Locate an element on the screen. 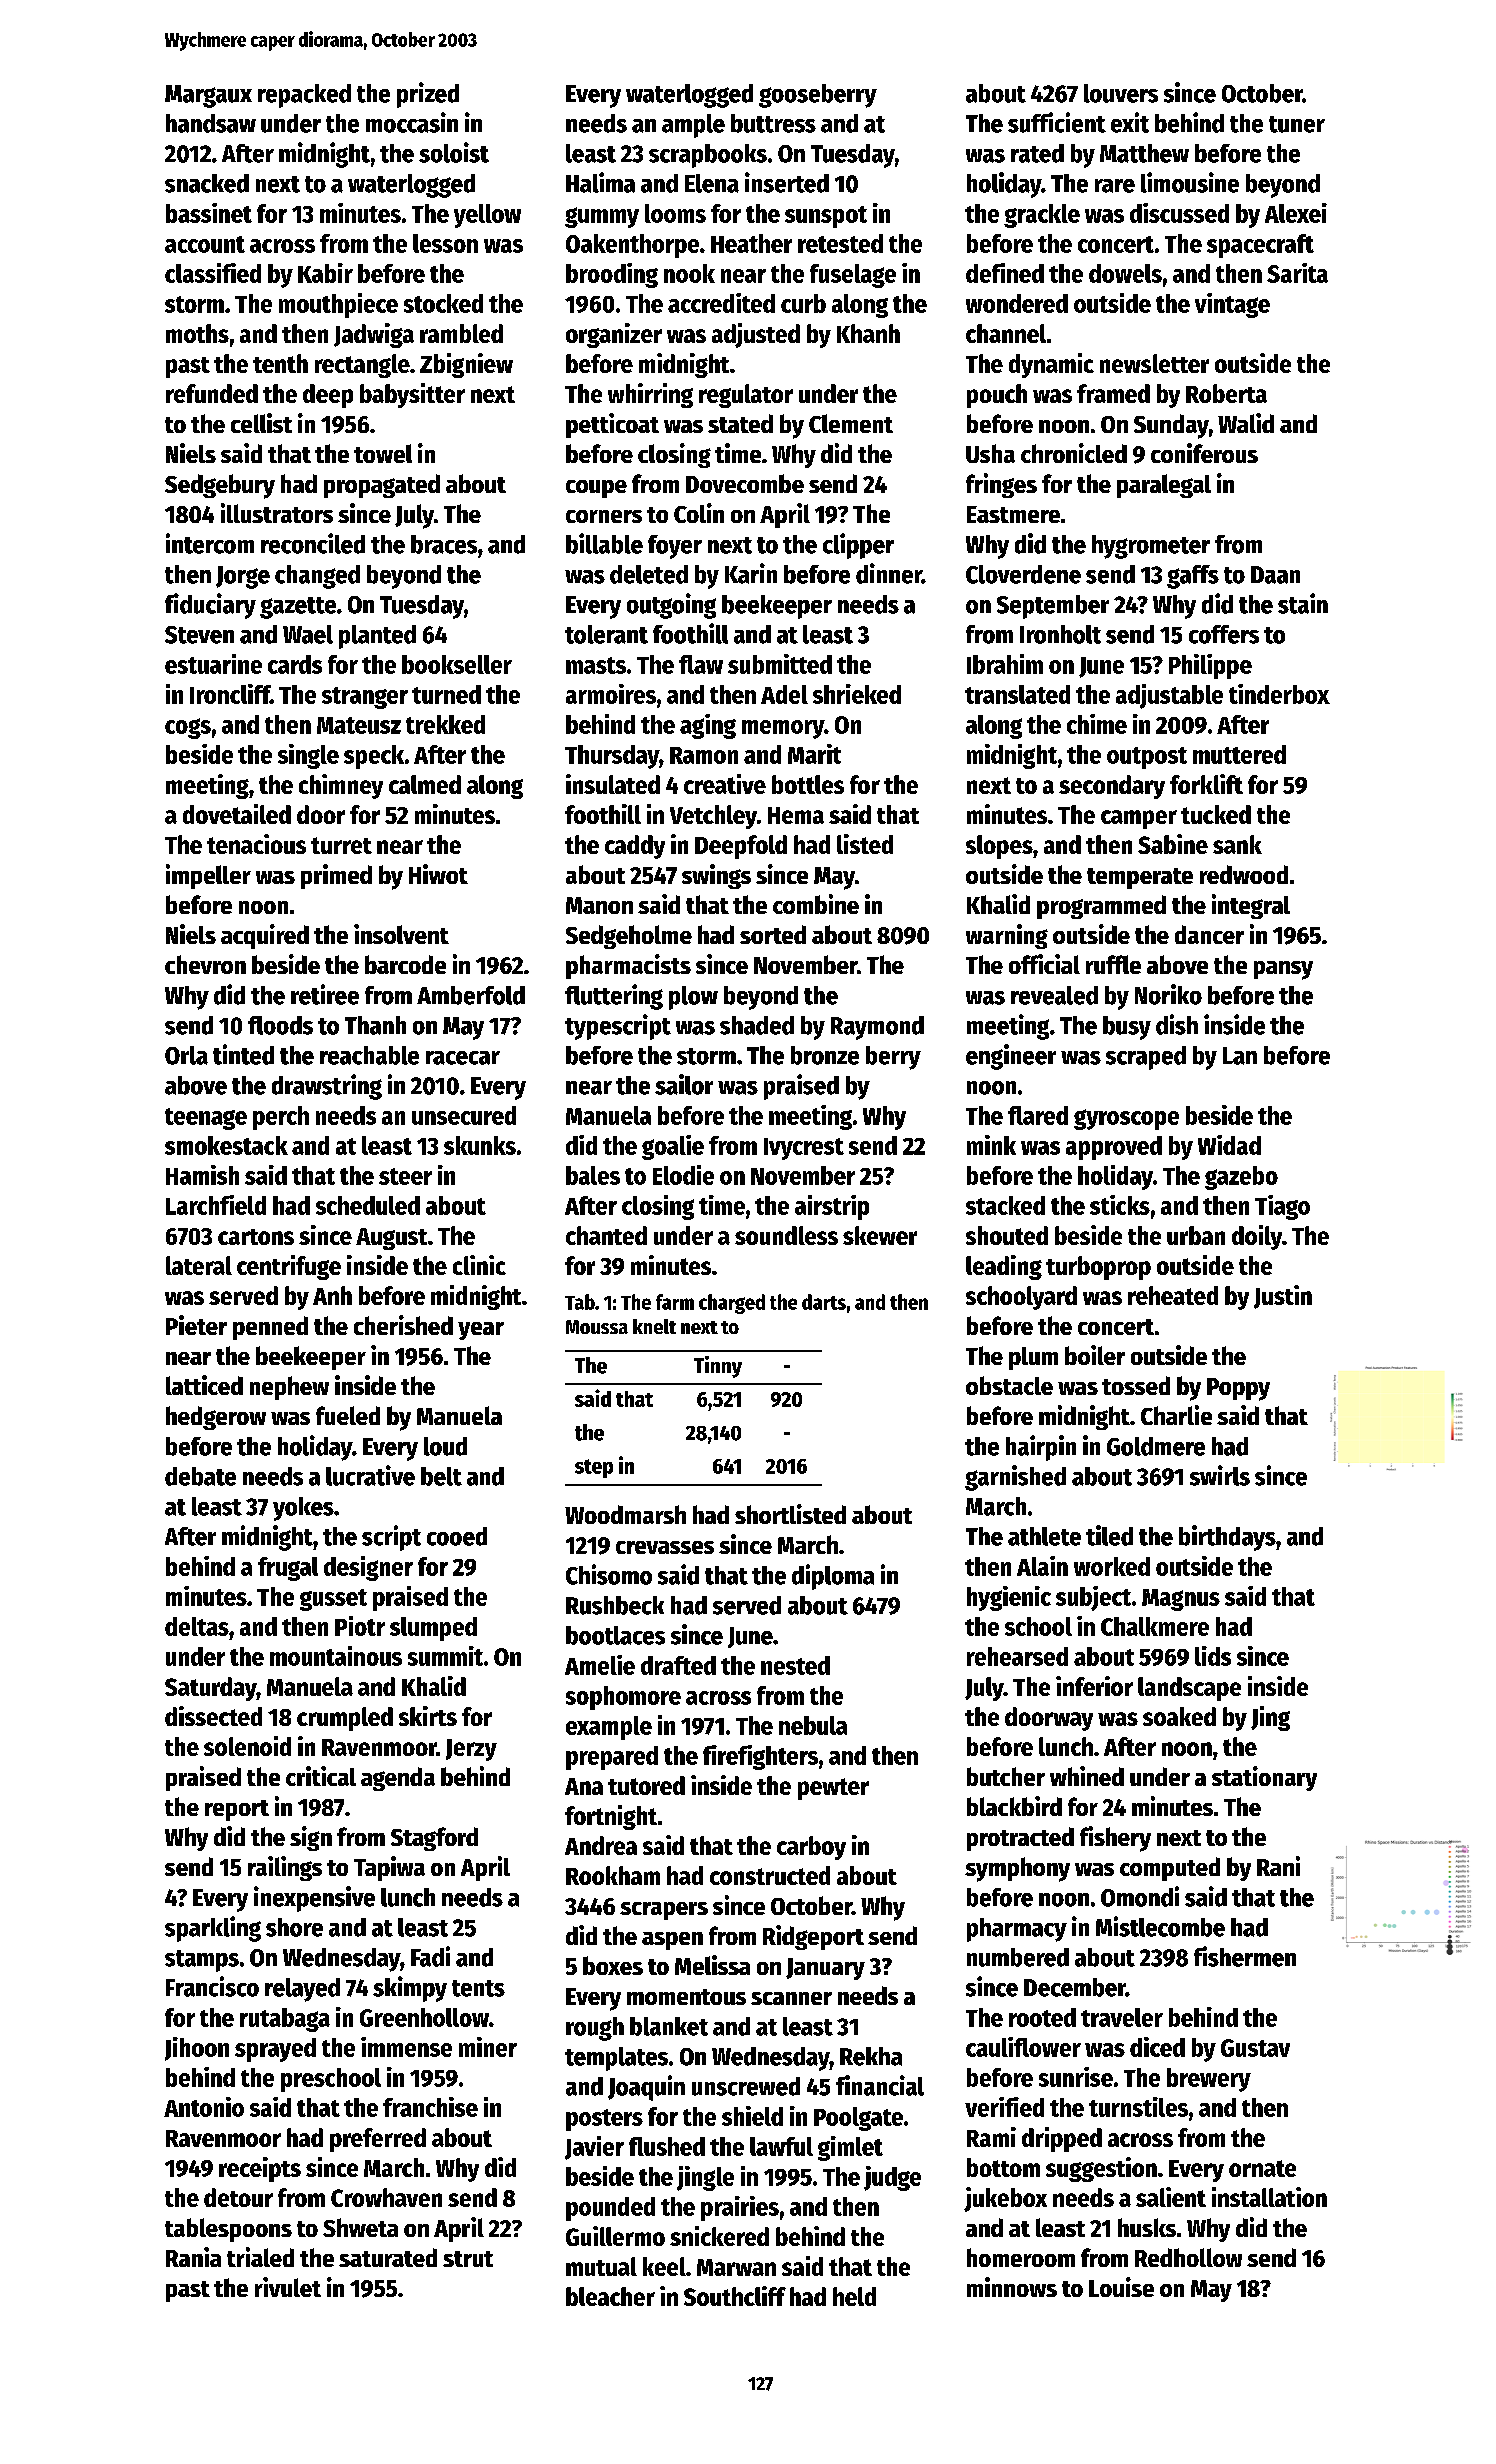 This screenshot has width=1496, height=2464. soloist is located at coordinates (454, 152).
